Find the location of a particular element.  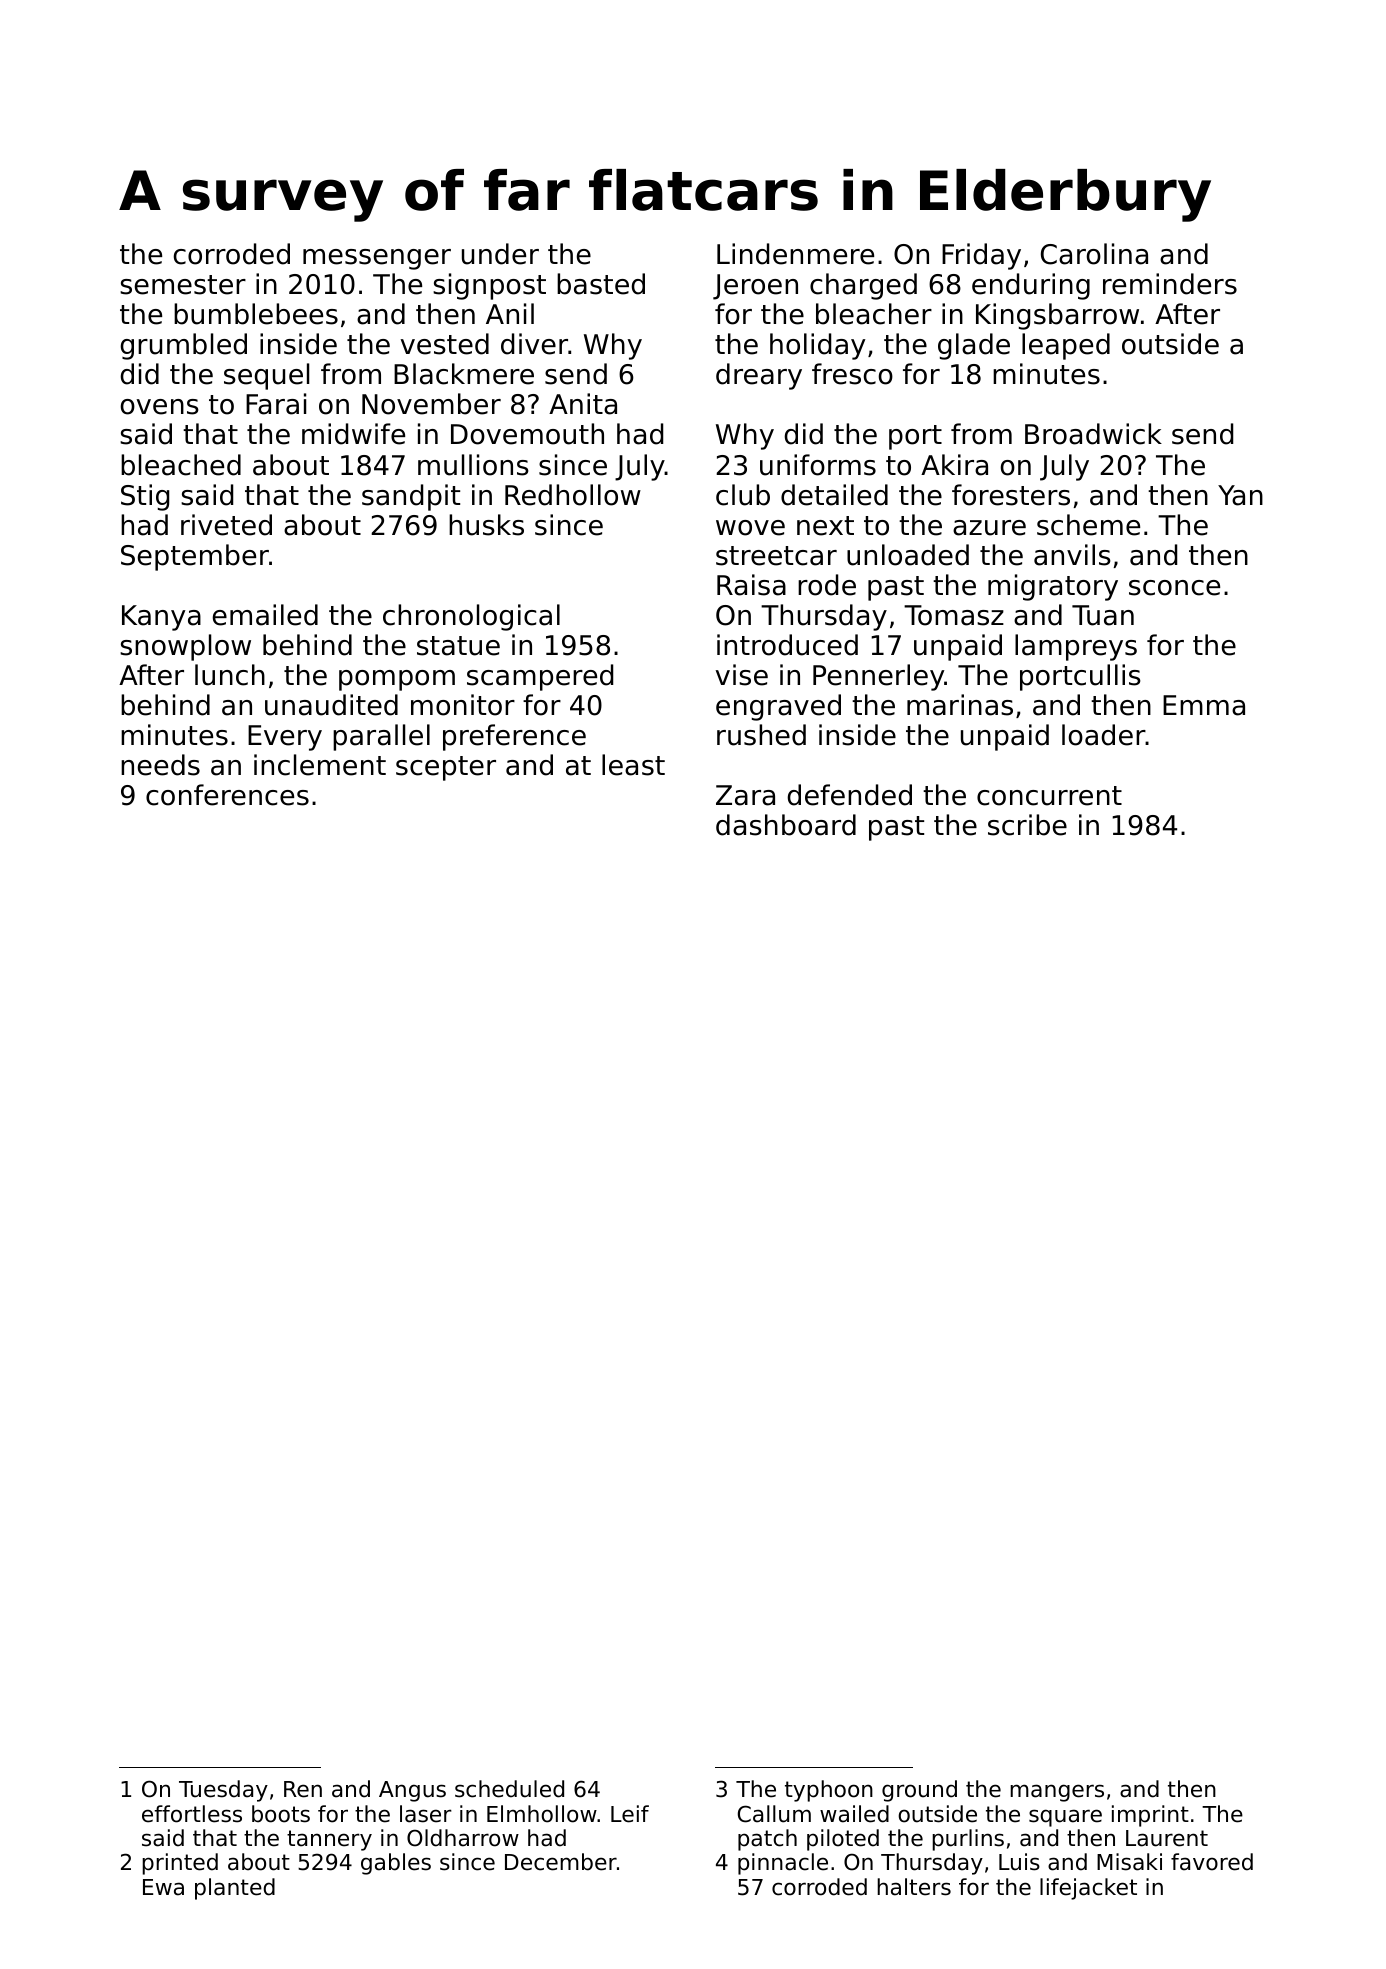

Ewa is located at coordinates (163, 1887).
